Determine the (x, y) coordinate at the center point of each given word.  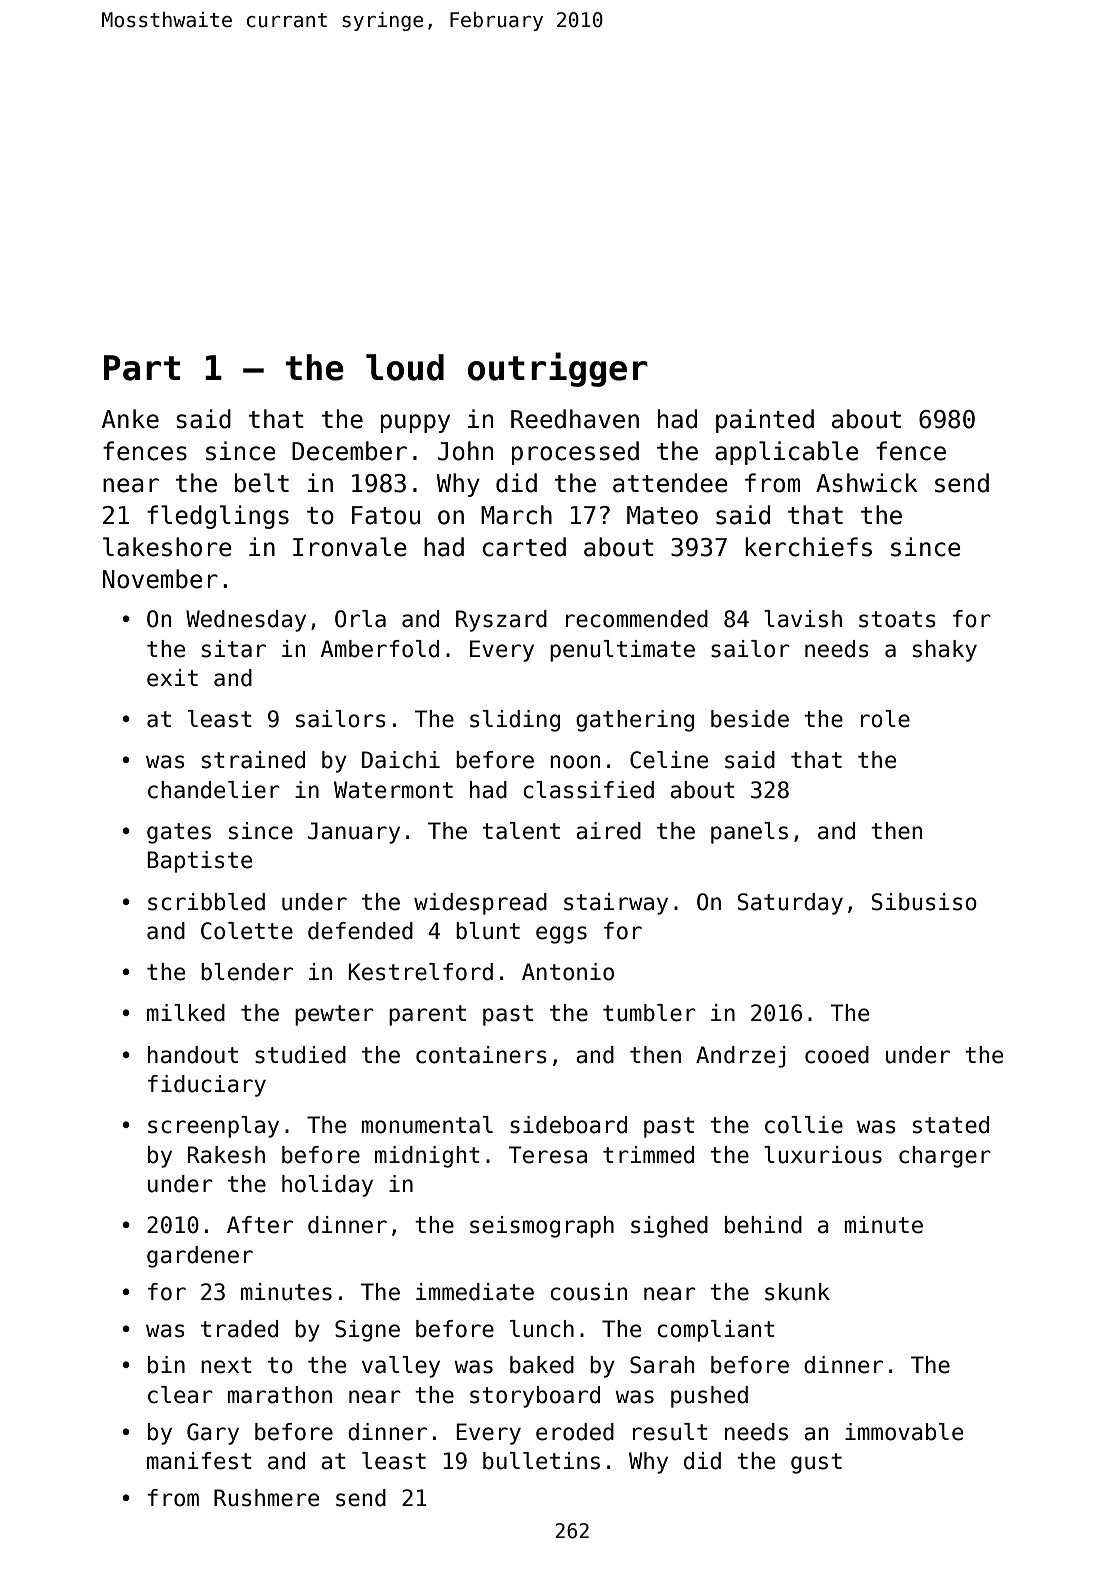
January (354, 833)
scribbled (206, 902)
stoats (897, 619)
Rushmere (266, 1498)
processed (575, 453)
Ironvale (349, 547)
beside (750, 719)
